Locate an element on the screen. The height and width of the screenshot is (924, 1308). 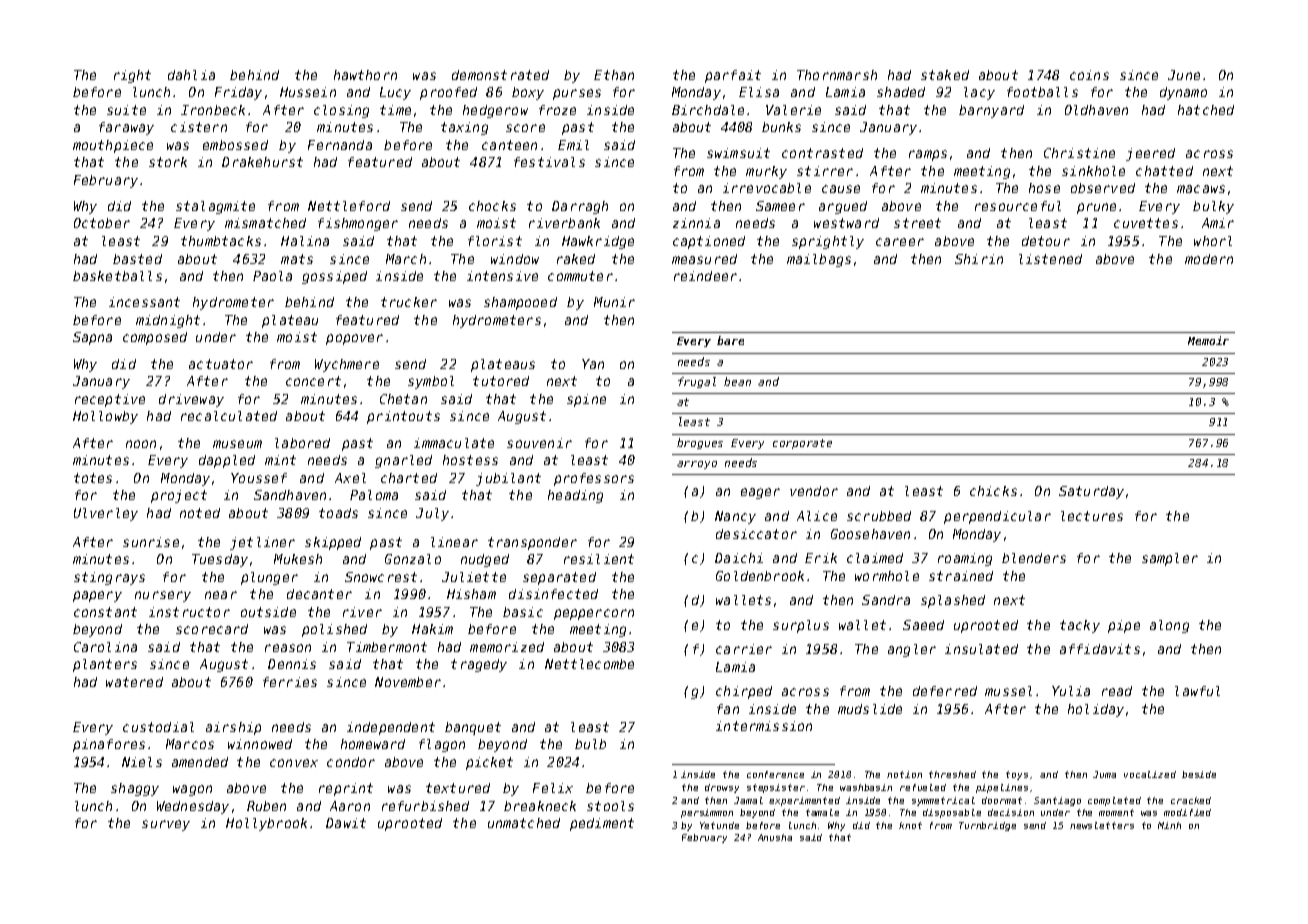
pediment is located at coordinates (602, 824).
